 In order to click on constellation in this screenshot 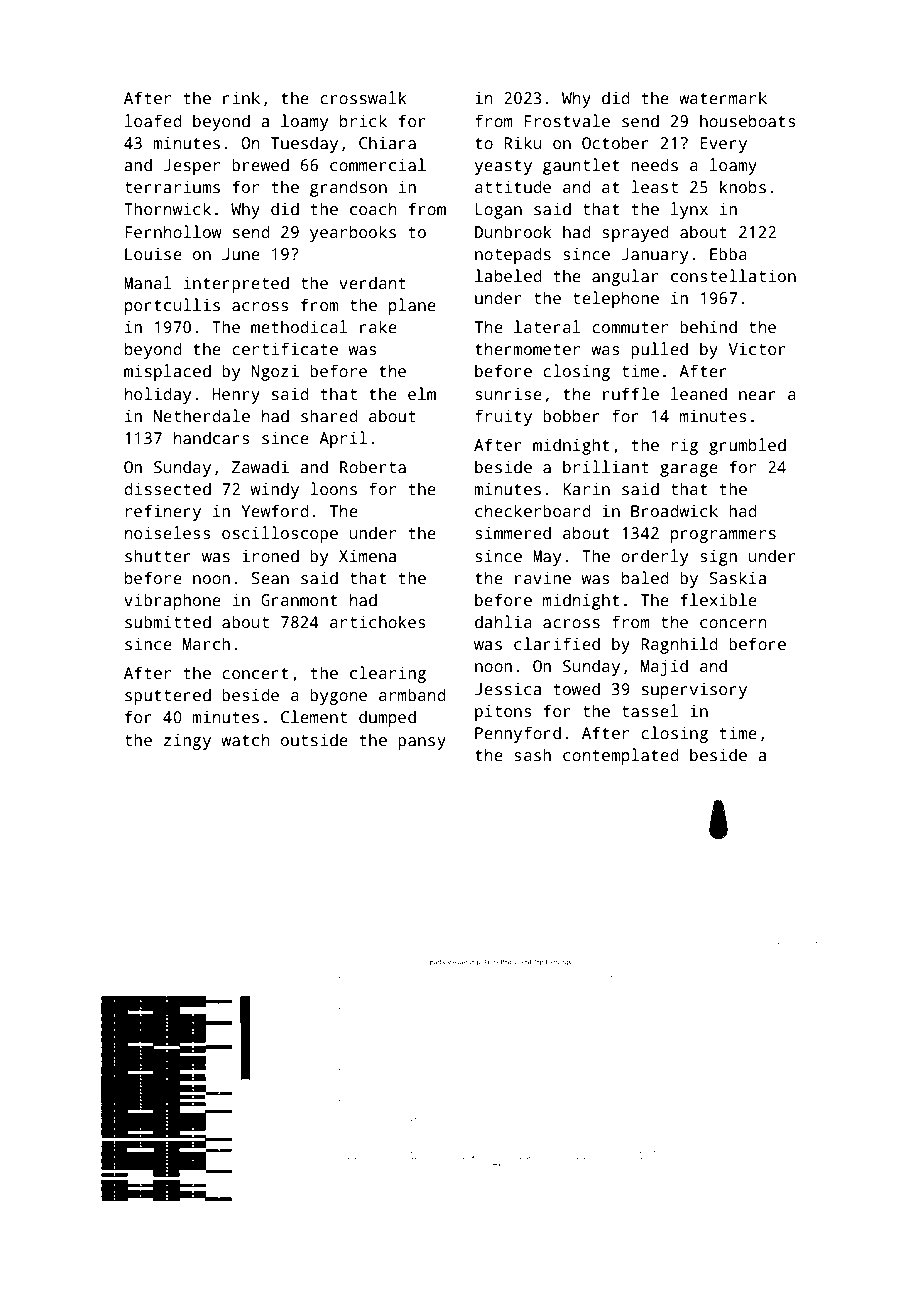, I will do `click(733, 276)`.
